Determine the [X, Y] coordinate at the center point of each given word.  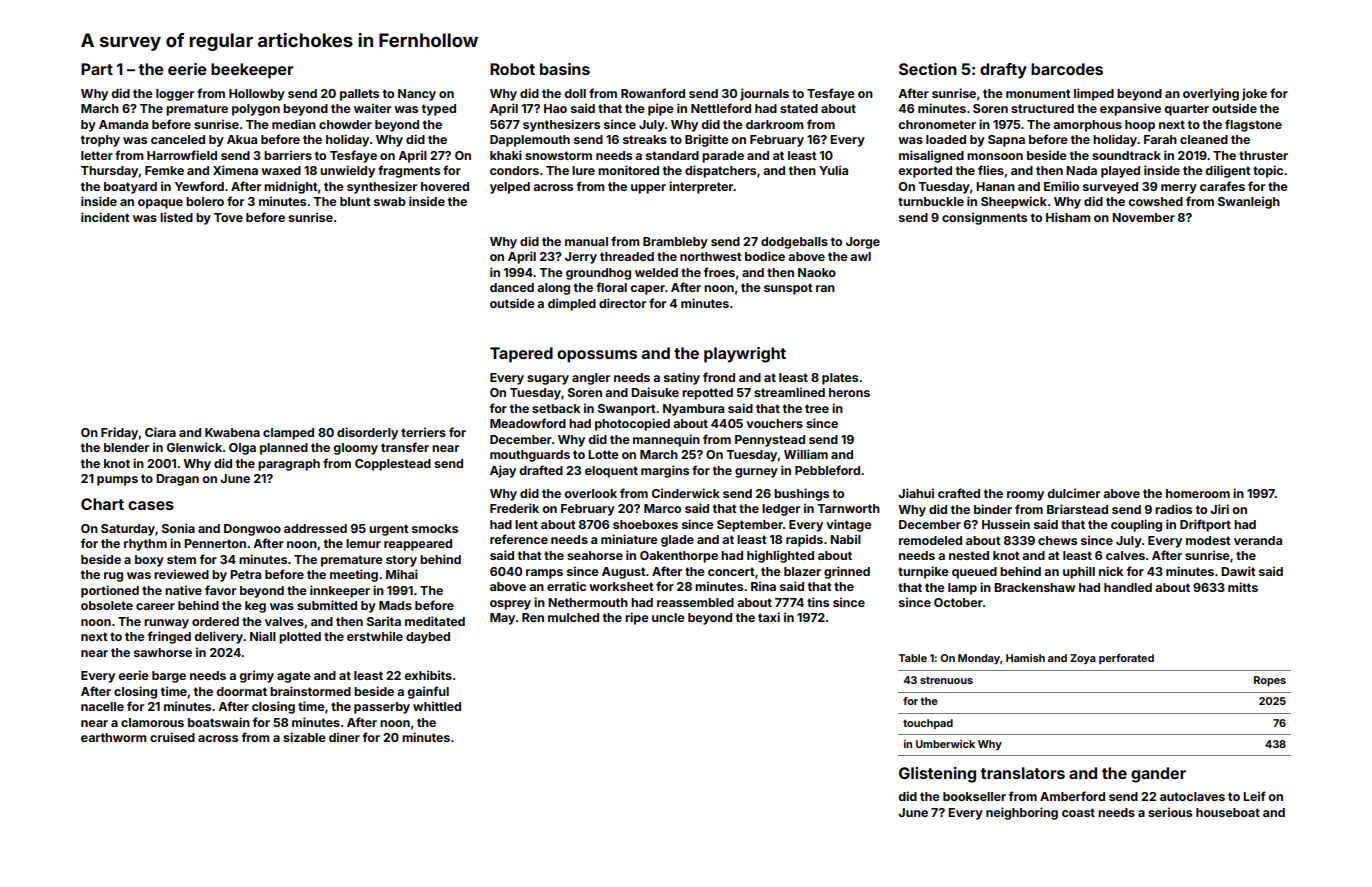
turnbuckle [931, 201]
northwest [711, 256]
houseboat [1228, 812]
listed [176, 217]
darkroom [774, 124]
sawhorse [163, 652]
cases [151, 505]
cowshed [1155, 201]
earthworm [113, 737]
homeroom [1198, 493]
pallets [359, 95]
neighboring [1022, 813]
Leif [1254, 796]
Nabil [845, 539]
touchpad [928, 724]
